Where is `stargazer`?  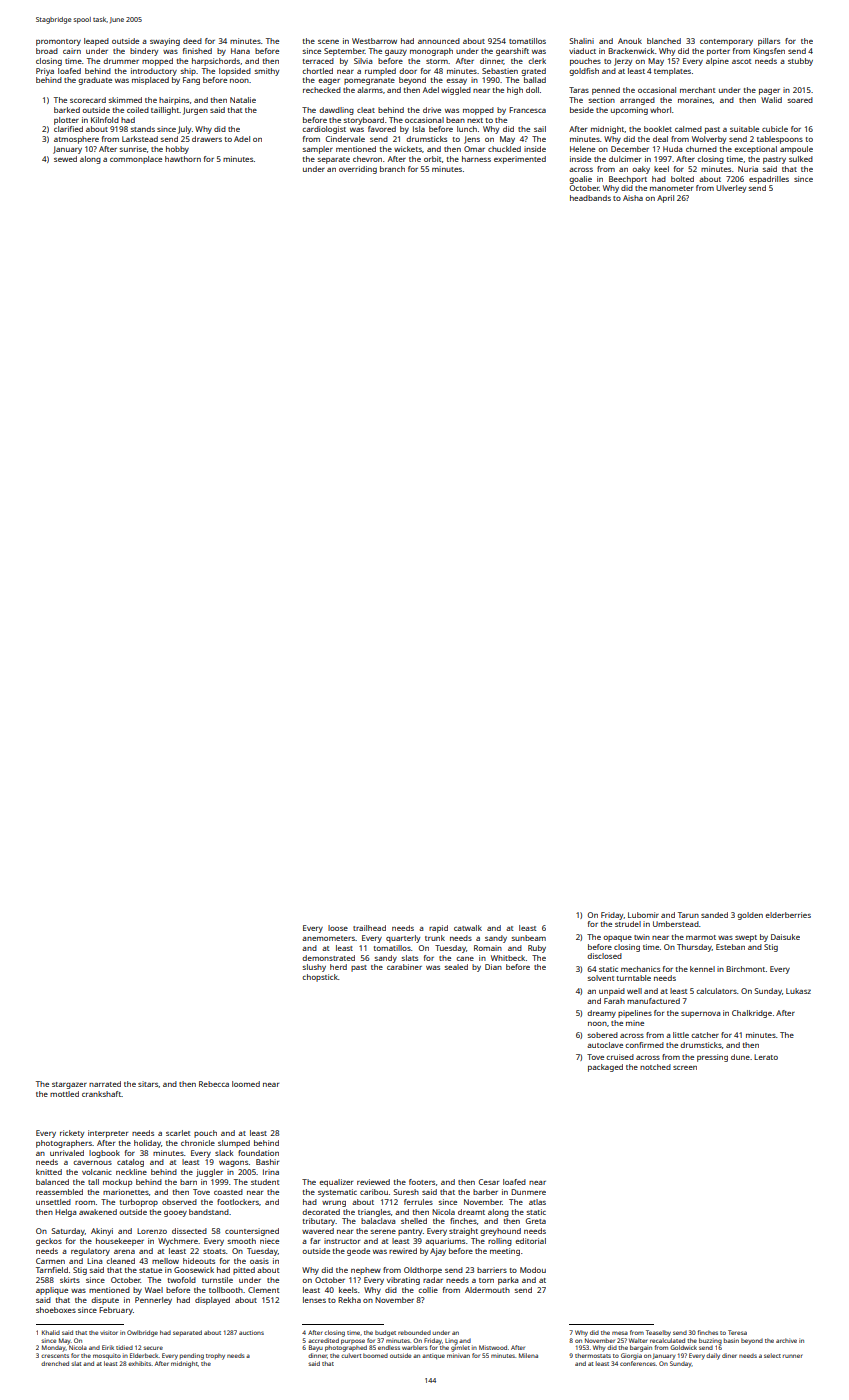 stargazer is located at coordinates (69, 1085).
